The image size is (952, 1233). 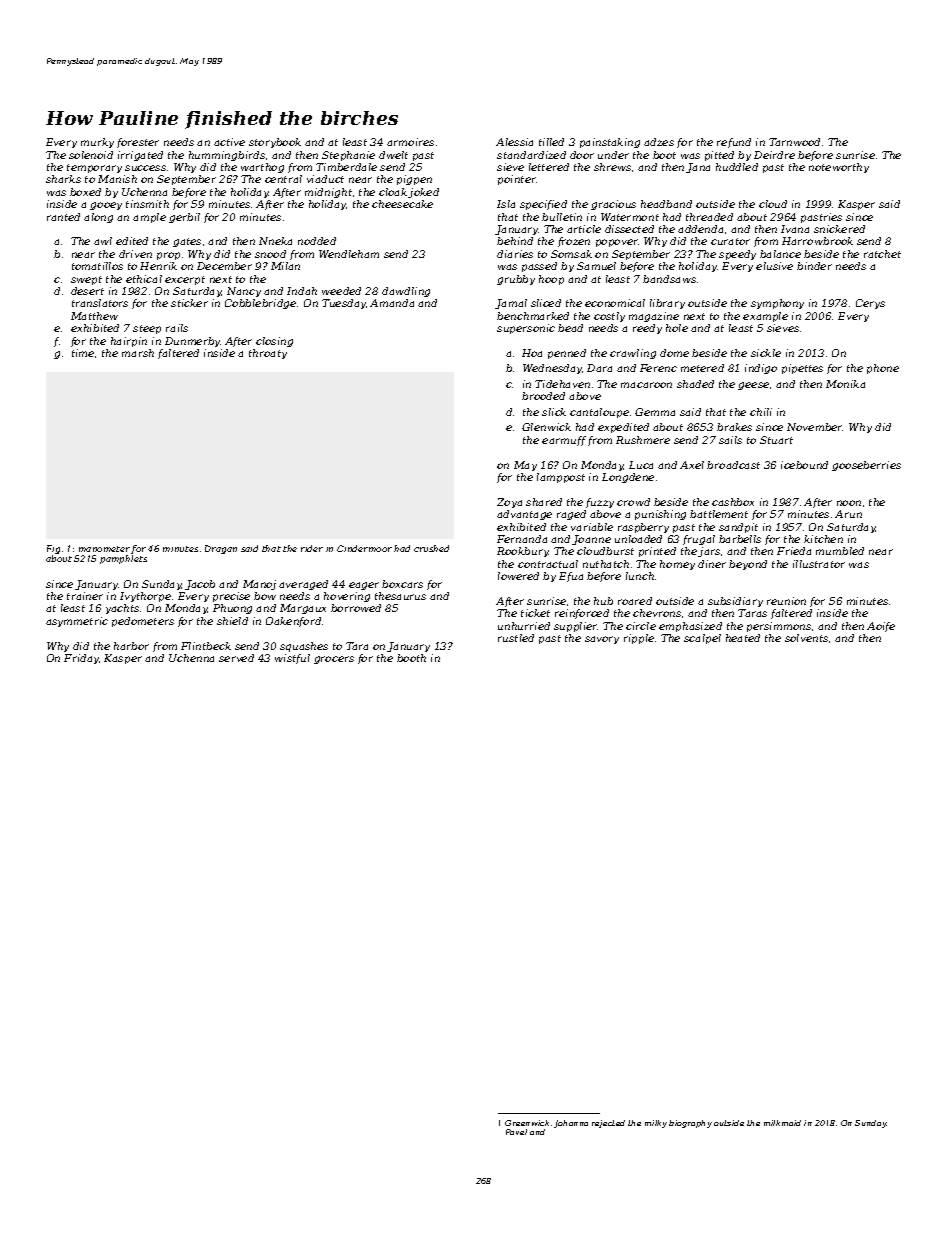 I want to click on Cerys, so click(x=870, y=304).
